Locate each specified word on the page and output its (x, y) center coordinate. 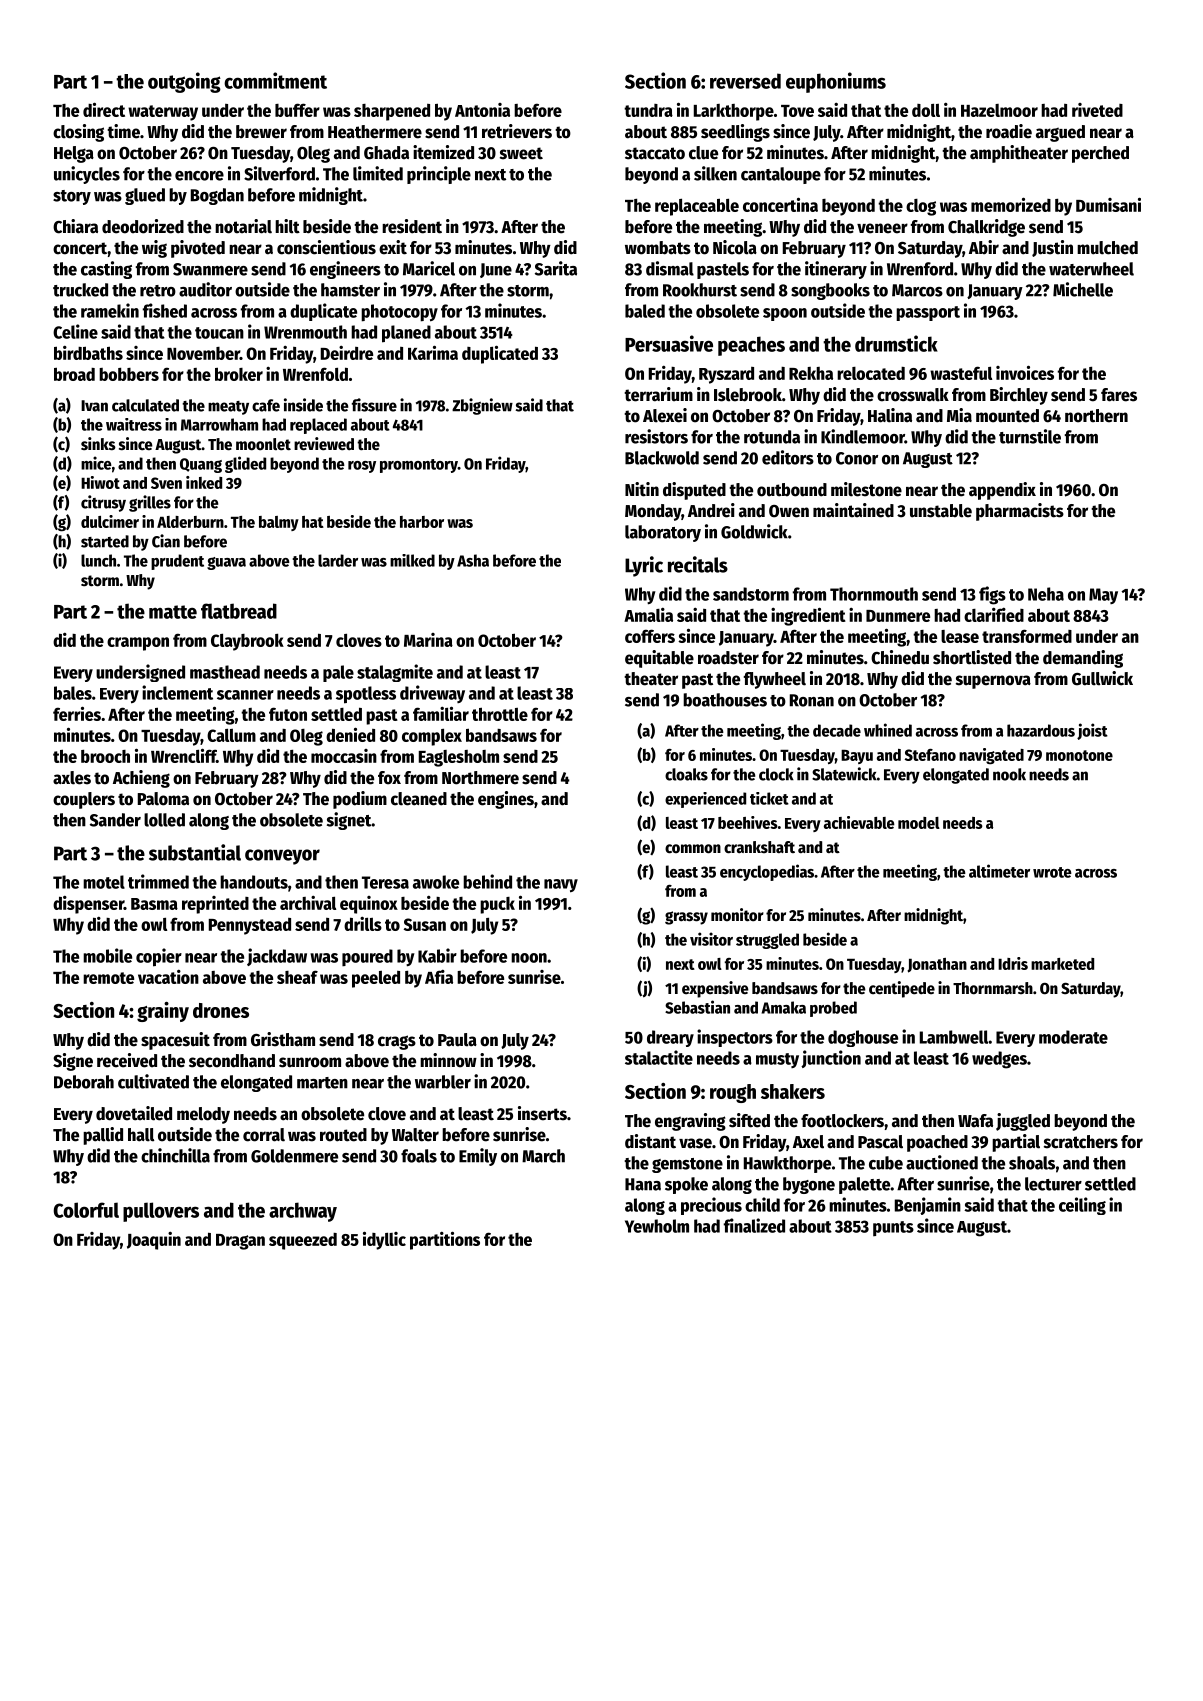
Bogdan (217, 196)
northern (1096, 416)
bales (73, 693)
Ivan (94, 406)
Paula (457, 1040)
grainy (163, 1012)
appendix (1002, 491)
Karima (433, 352)
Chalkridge (986, 228)
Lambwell (954, 1037)
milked (412, 560)
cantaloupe (781, 175)
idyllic (384, 1240)
